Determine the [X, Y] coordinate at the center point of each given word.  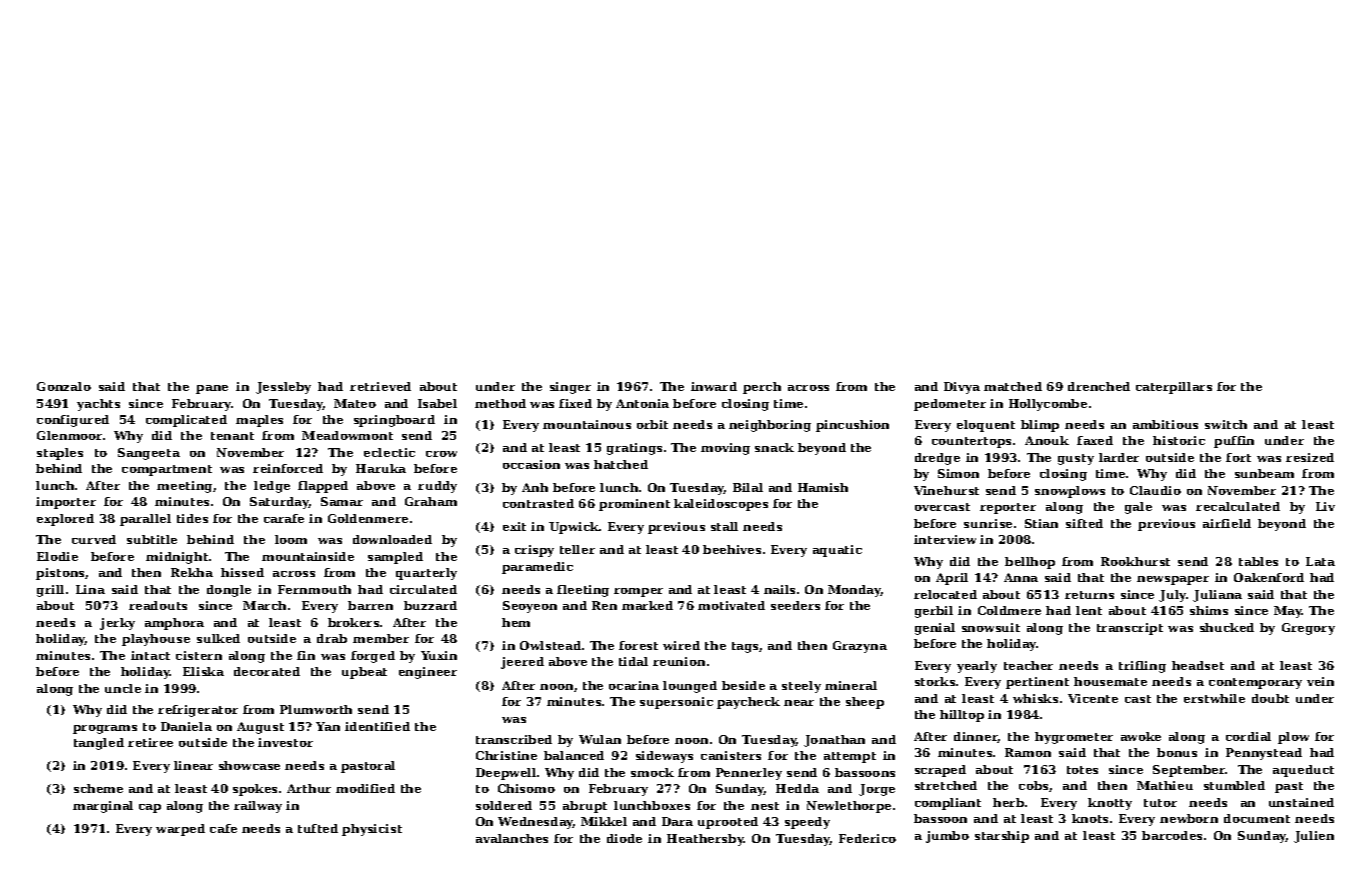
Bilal [748, 487]
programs [105, 729]
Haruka [381, 468]
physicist [372, 830]
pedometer [950, 405]
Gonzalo [64, 386]
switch [1226, 424]
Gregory [1308, 629]
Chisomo [526, 788]
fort [1238, 457]
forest [638, 645]
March [264, 605]
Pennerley [749, 774]
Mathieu [1165, 785]
